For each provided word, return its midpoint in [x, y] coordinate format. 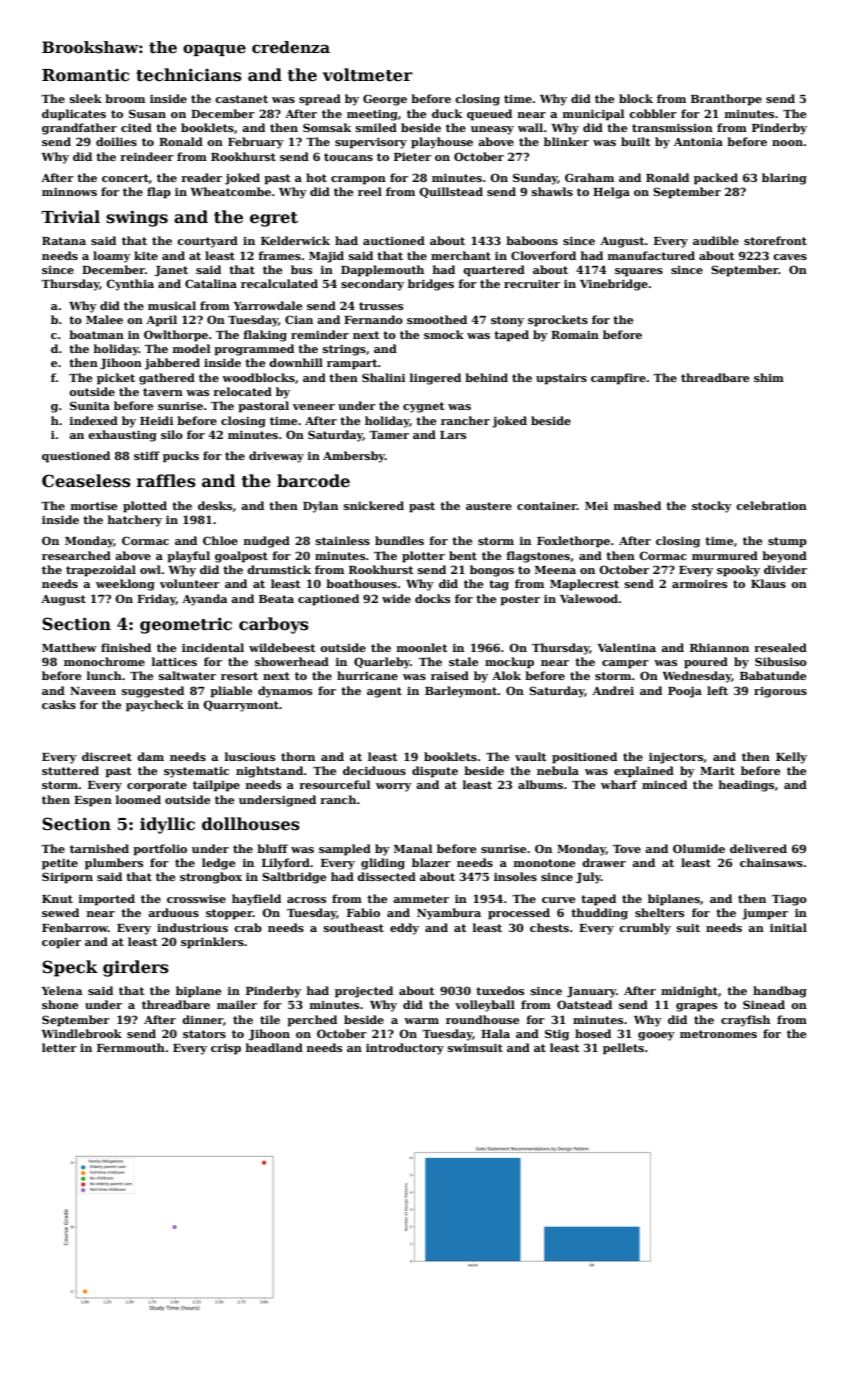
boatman [96, 334]
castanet [241, 99]
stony [507, 321]
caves [790, 257]
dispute [435, 772]
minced [664, 784]
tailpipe [216, 786]
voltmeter [368, 75]
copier [61, 943]
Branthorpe [726, 100]
